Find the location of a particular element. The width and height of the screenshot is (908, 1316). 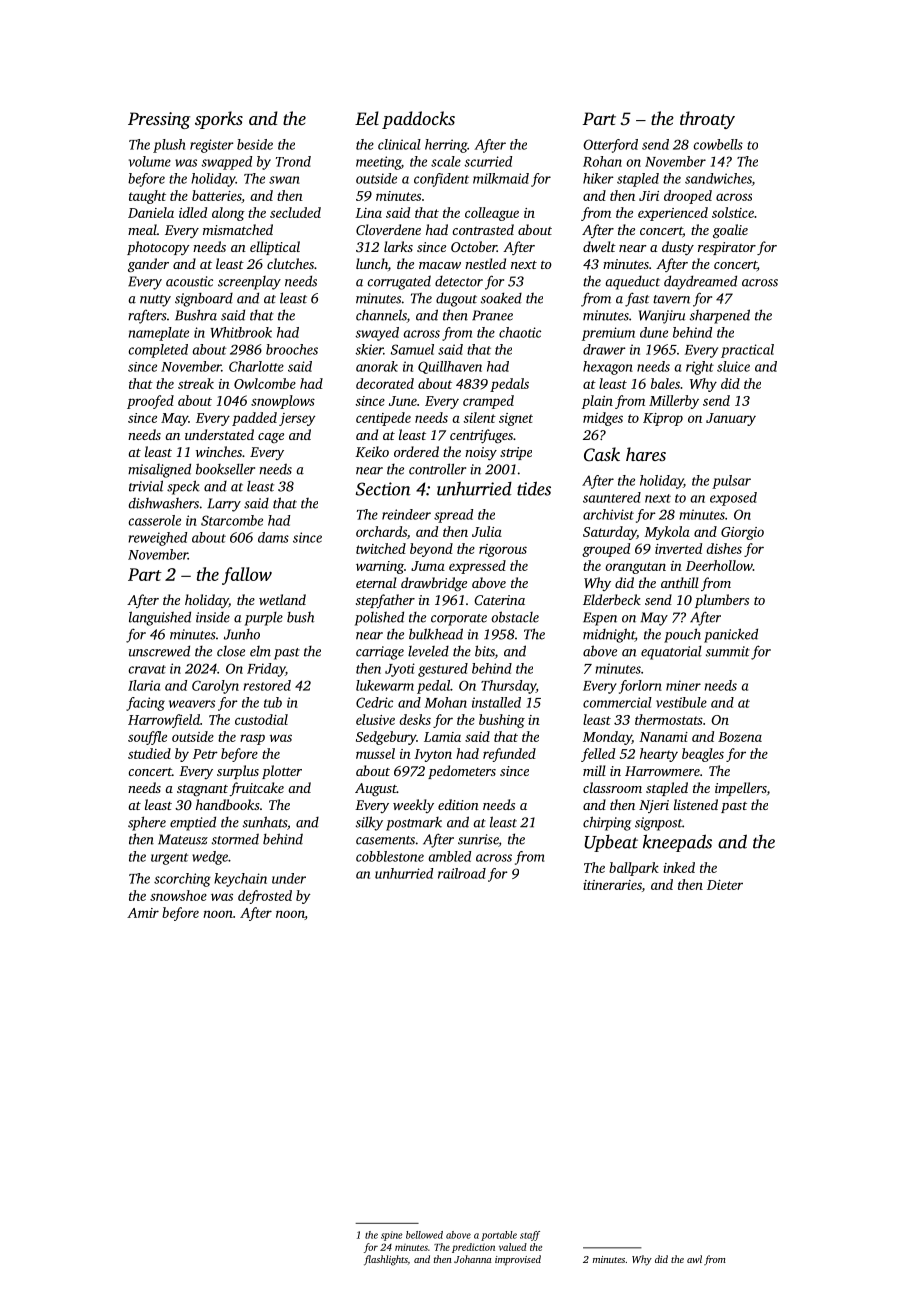

commercial is located at coordinates (617, 702).
